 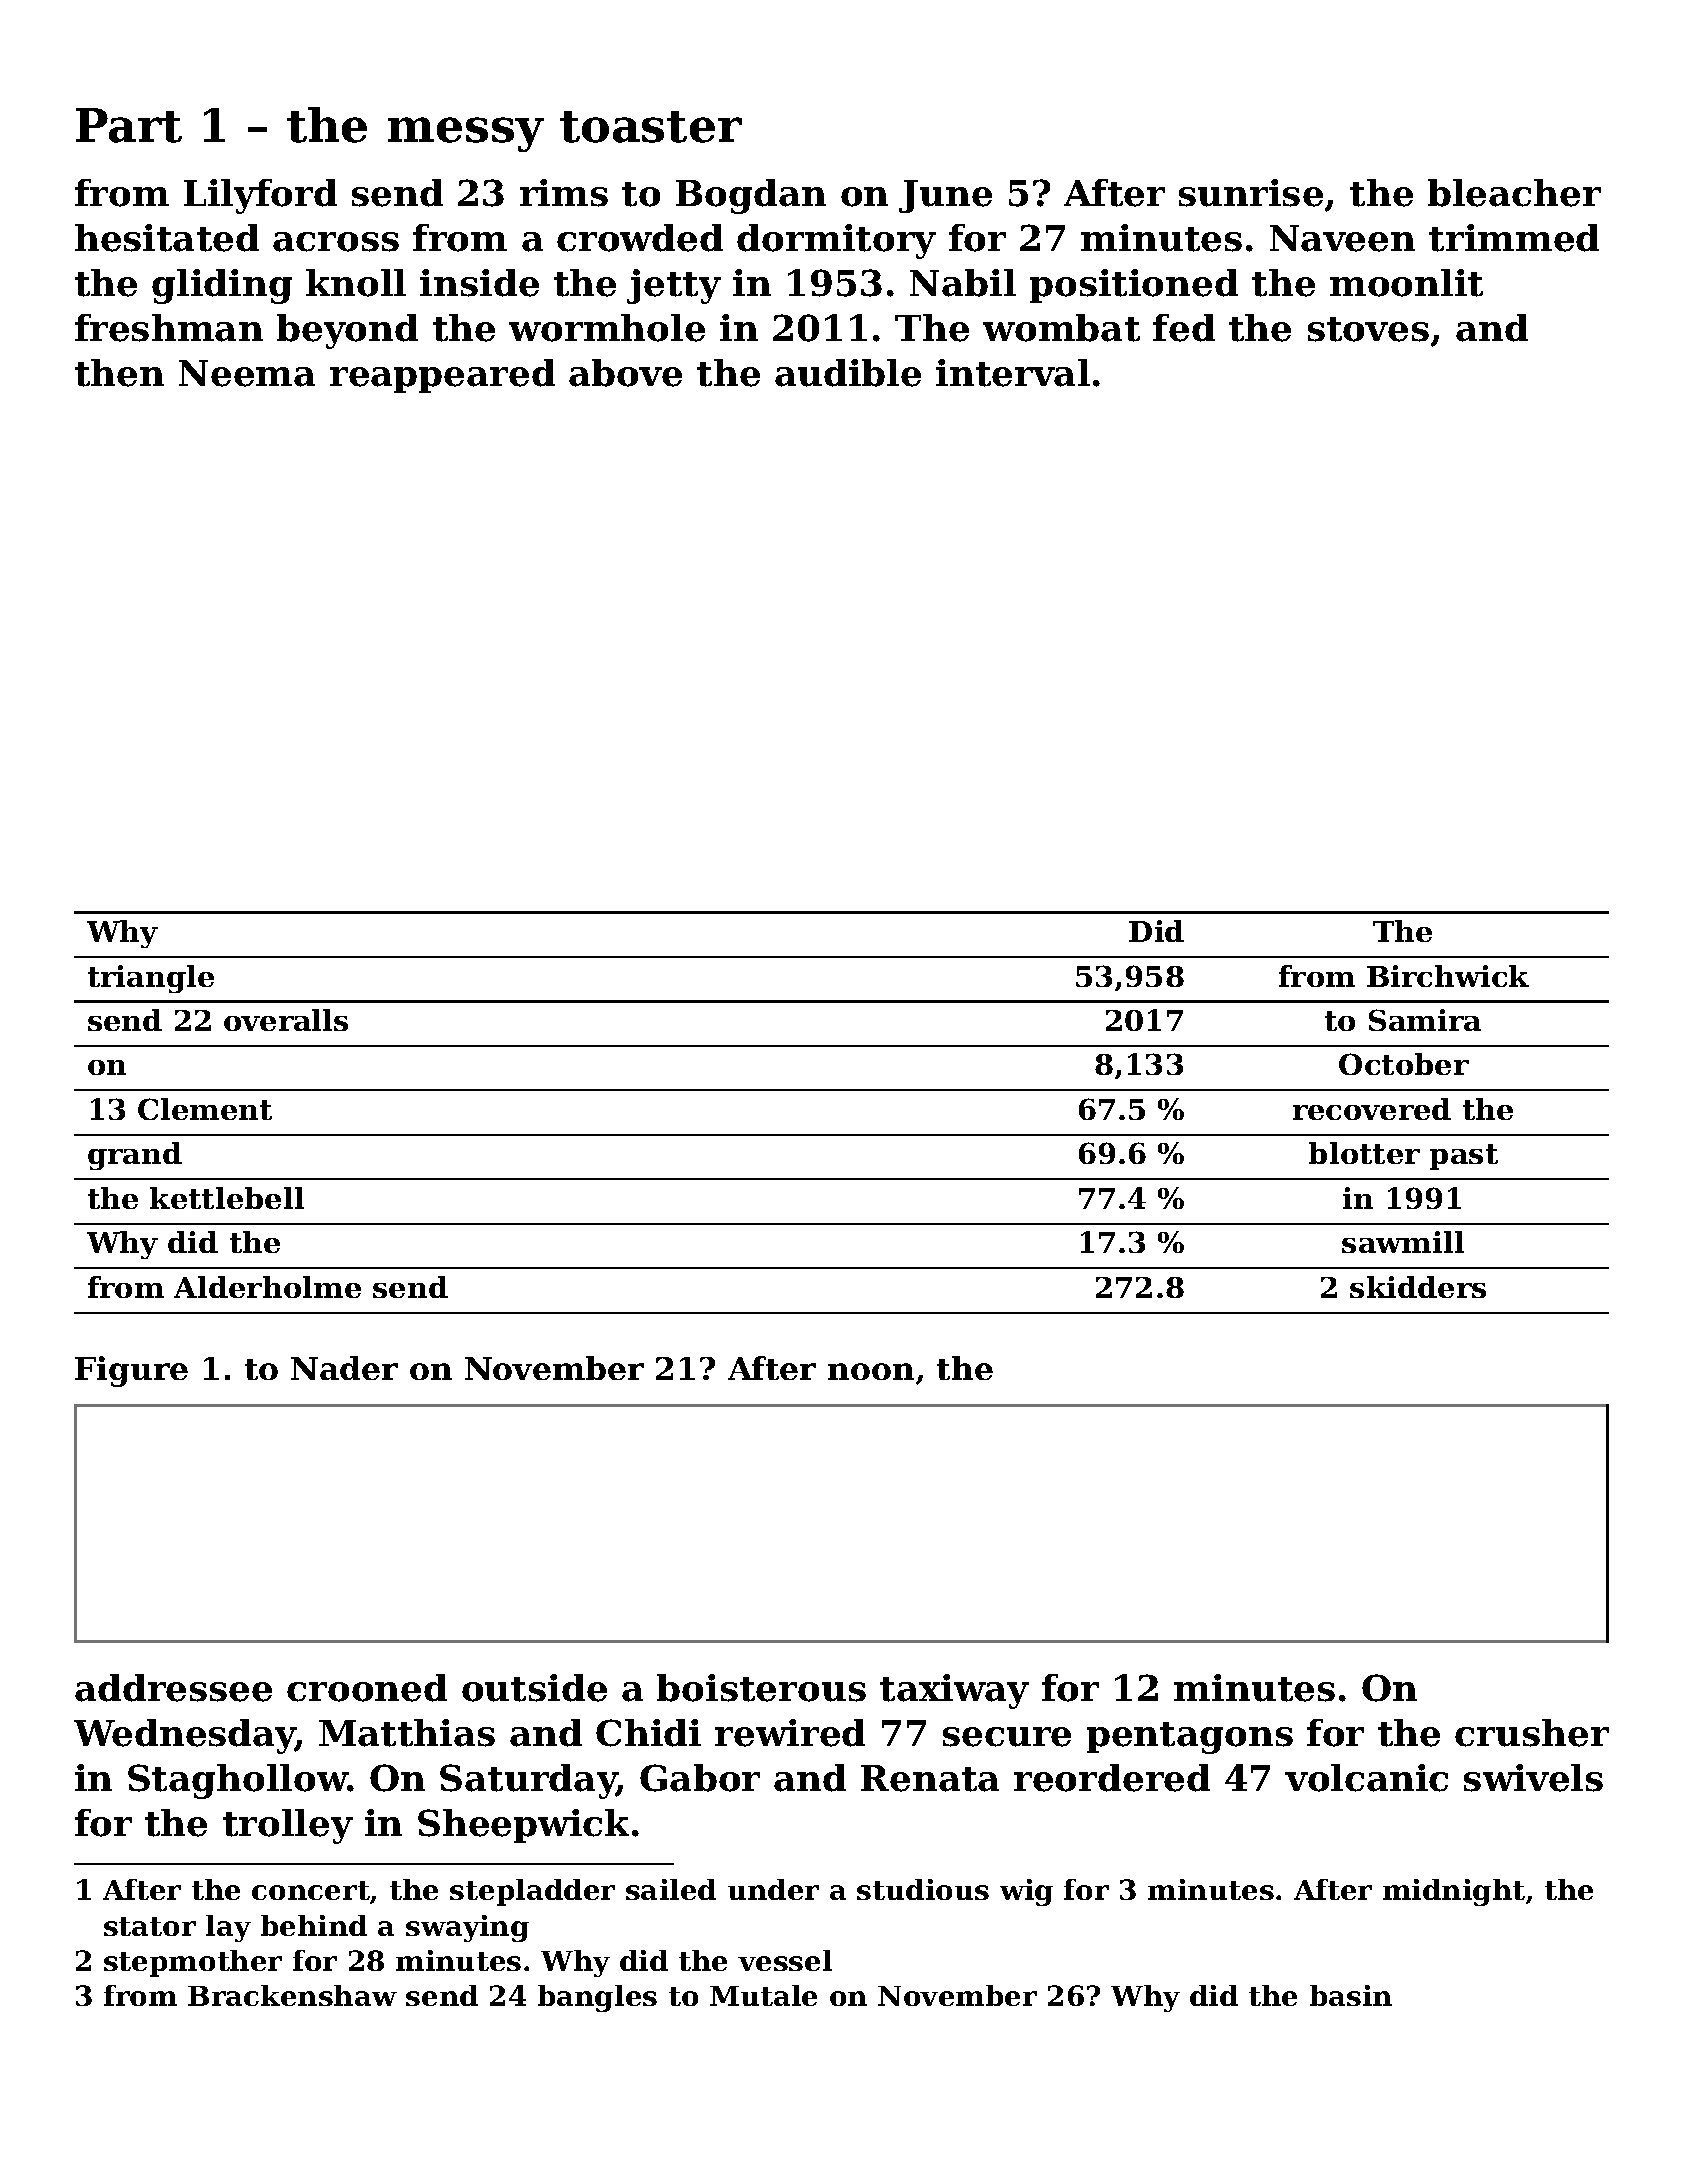 What do you see at coordinates (773, 1889) in the screenshot?
I see `under` at bounding box center [773, 1889].
